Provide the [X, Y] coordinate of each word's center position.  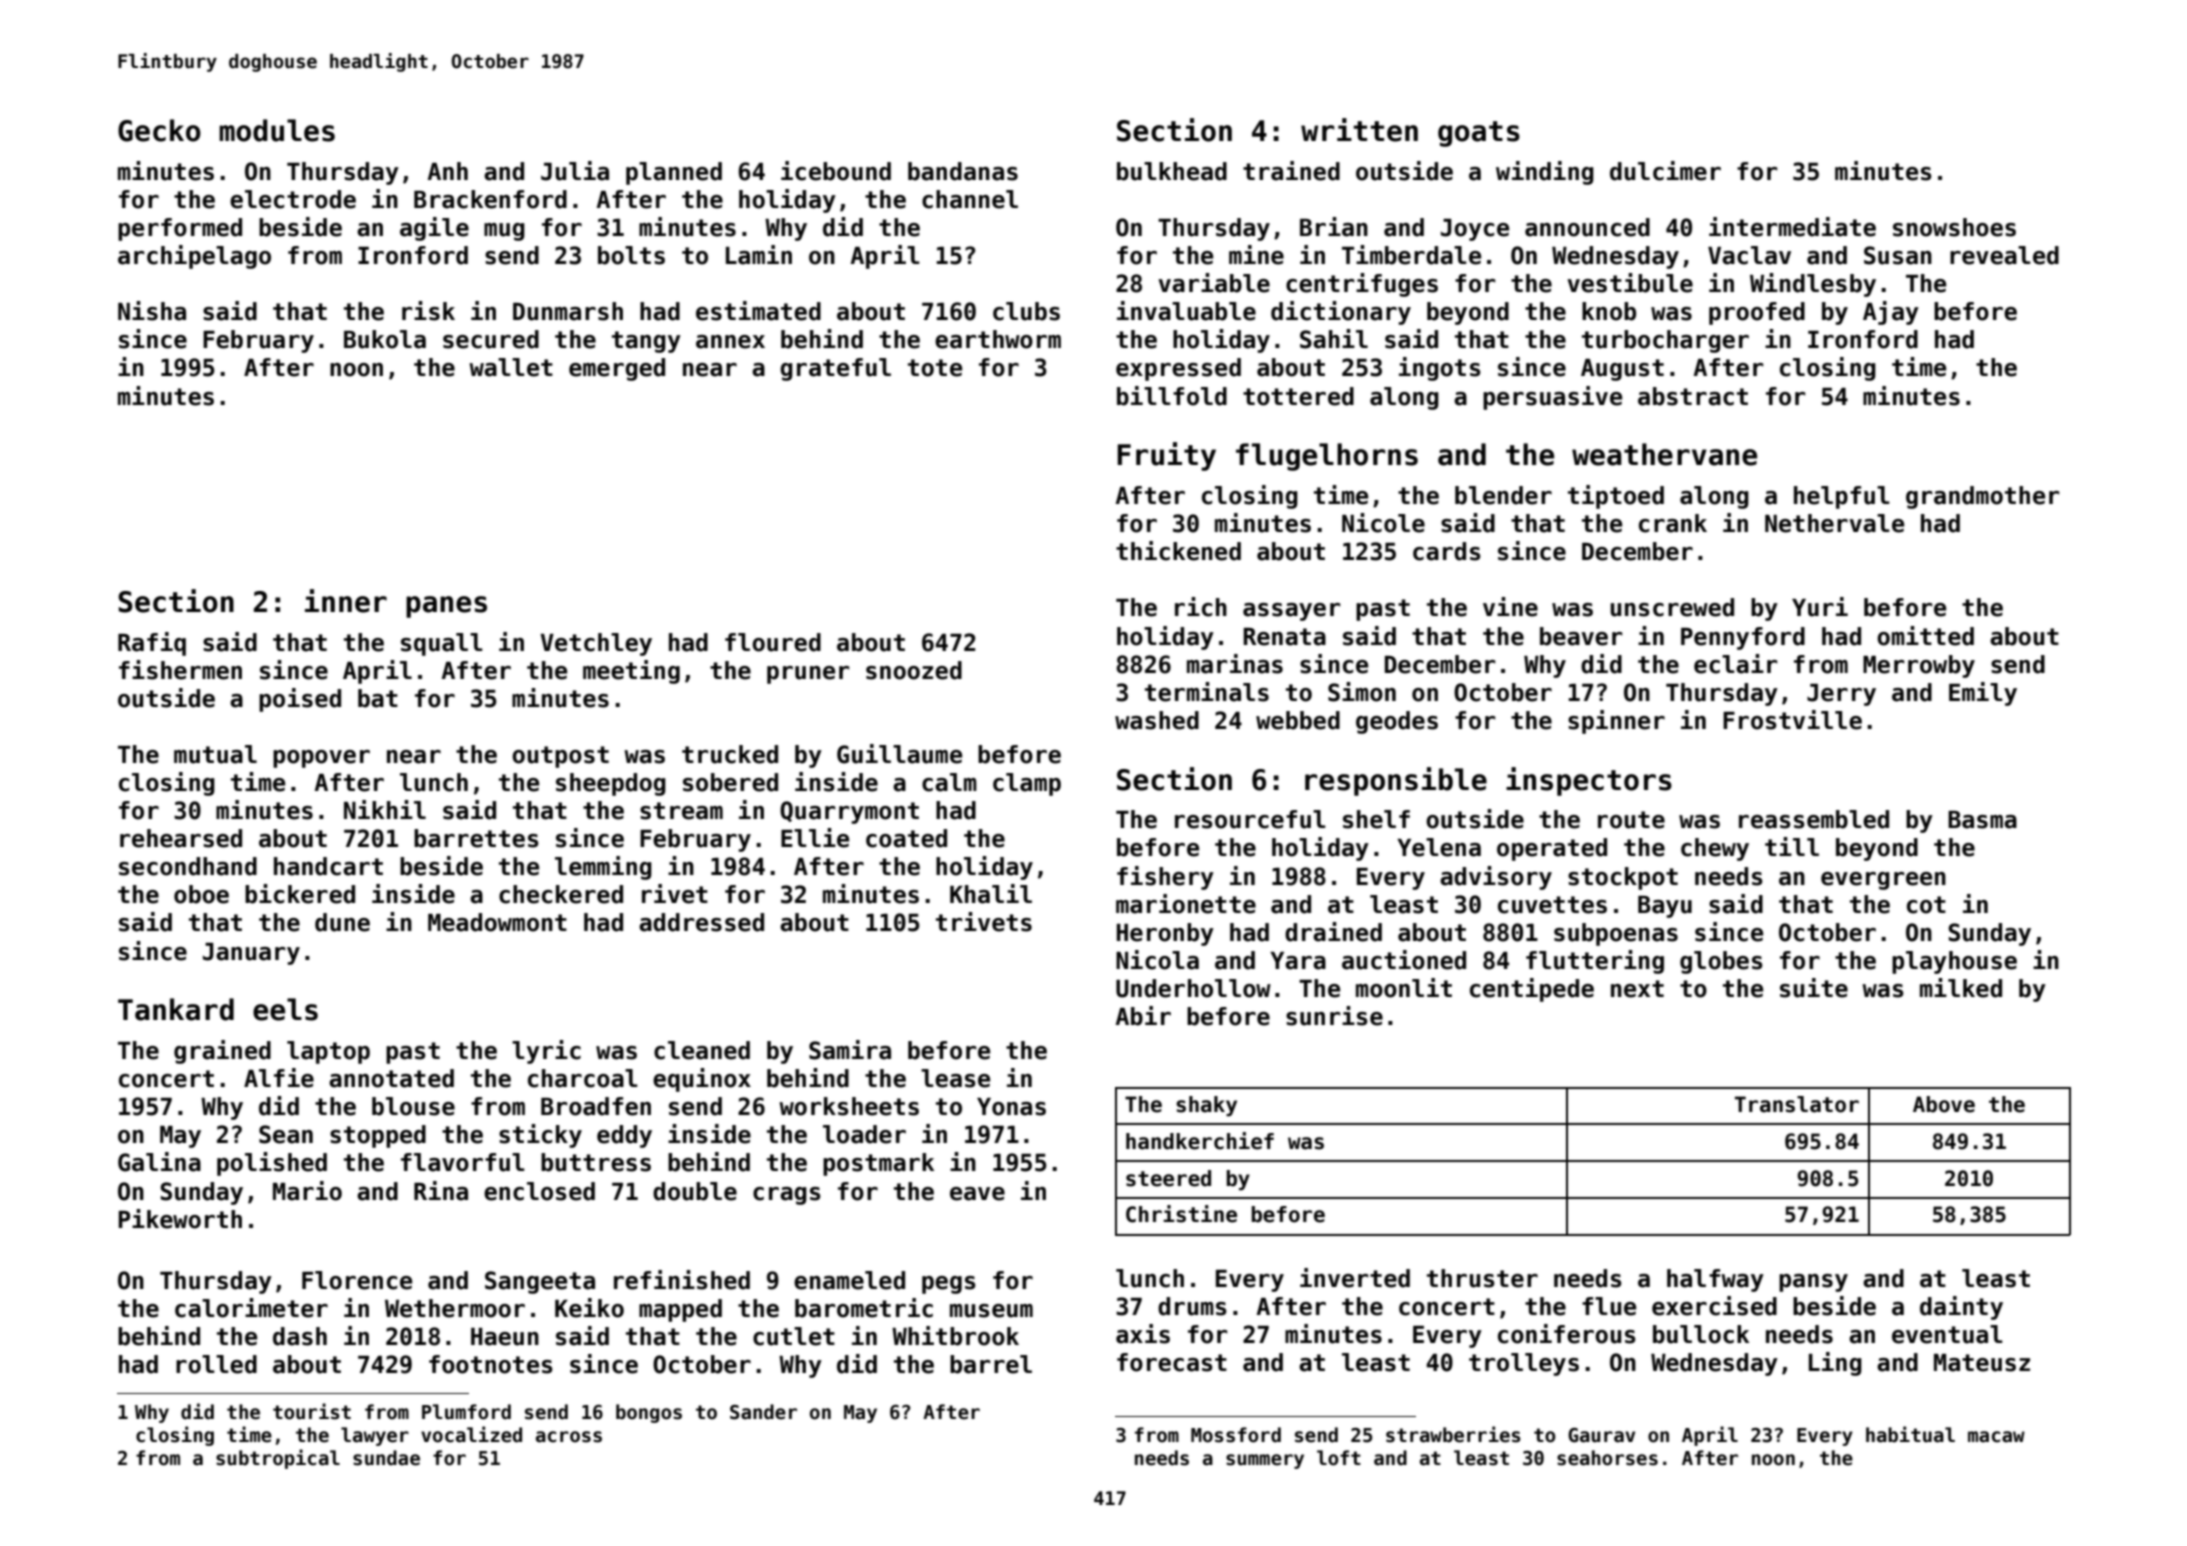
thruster [1482, 1278]
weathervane [1664, 454]
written [1359, 130]
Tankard [176, 1009]
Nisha [152, 311]
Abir [1143, 1016]
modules [277, 130]
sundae [386, 1458]
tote [935, 368]
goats [1479, 134]
